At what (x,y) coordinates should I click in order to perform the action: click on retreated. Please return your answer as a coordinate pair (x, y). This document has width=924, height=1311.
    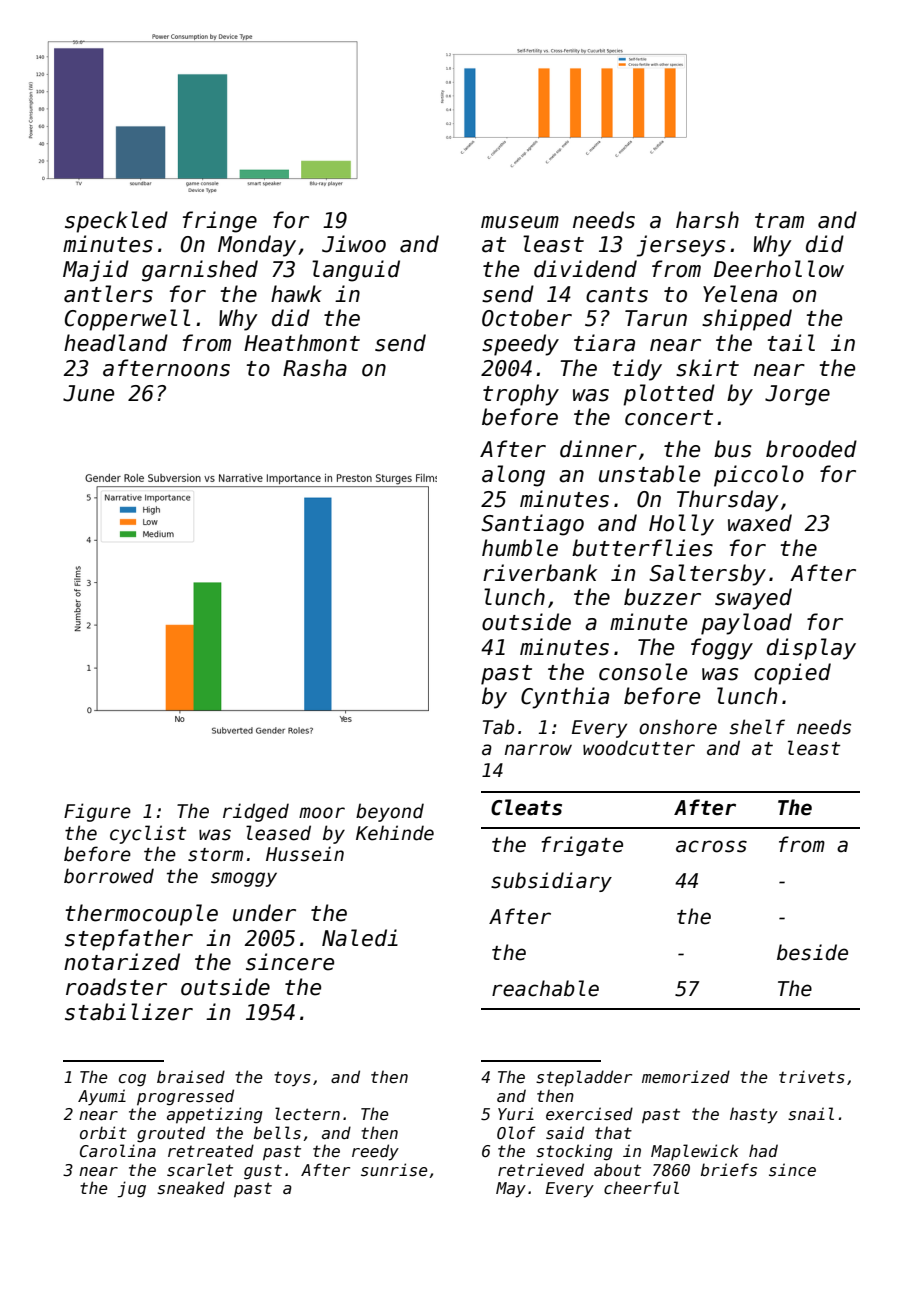
    Looking at the image, I should click on (211, 1150).
